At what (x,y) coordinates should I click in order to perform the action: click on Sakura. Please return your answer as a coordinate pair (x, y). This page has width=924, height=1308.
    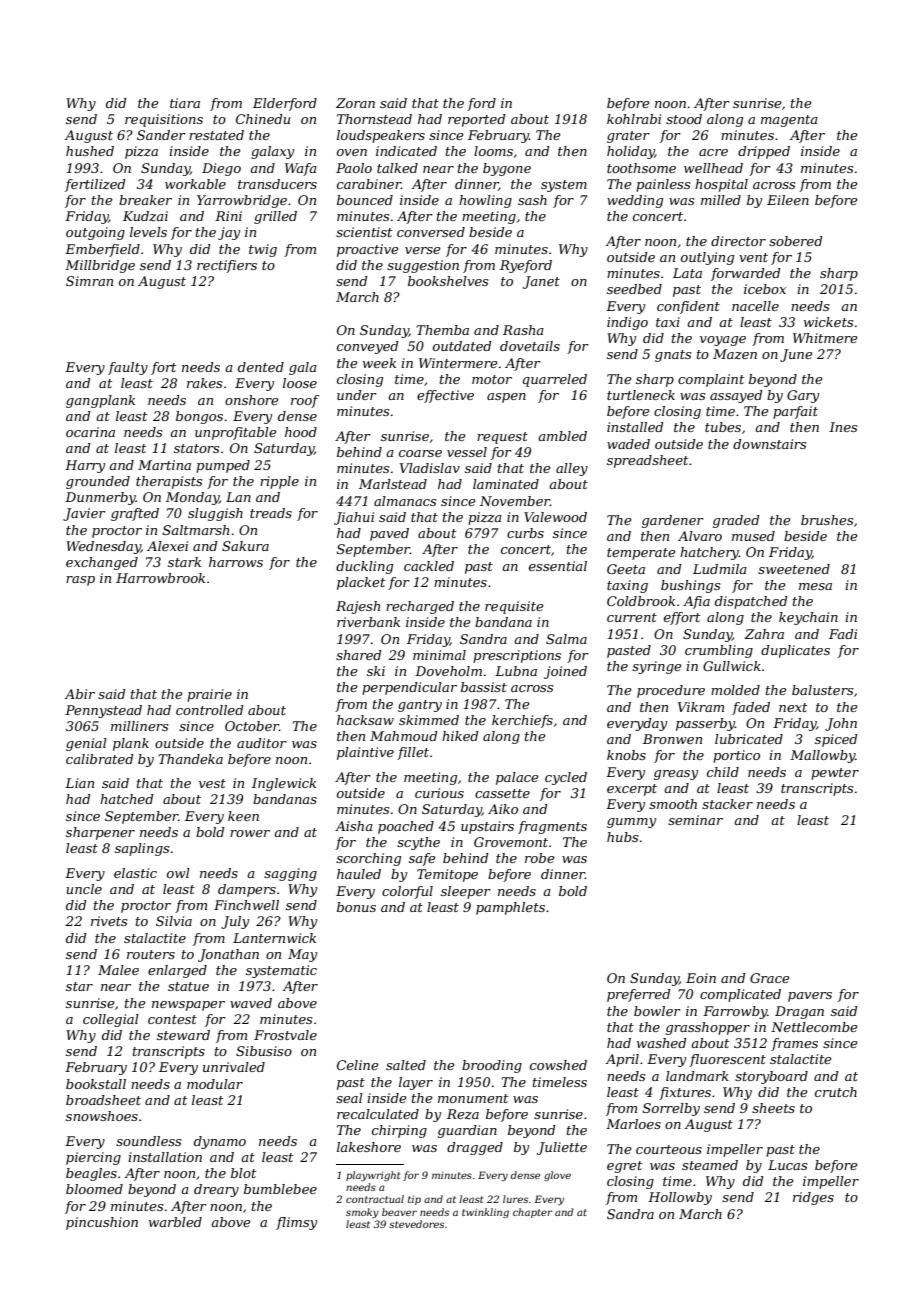
    Looking at the image, I should click on (245, 546).
